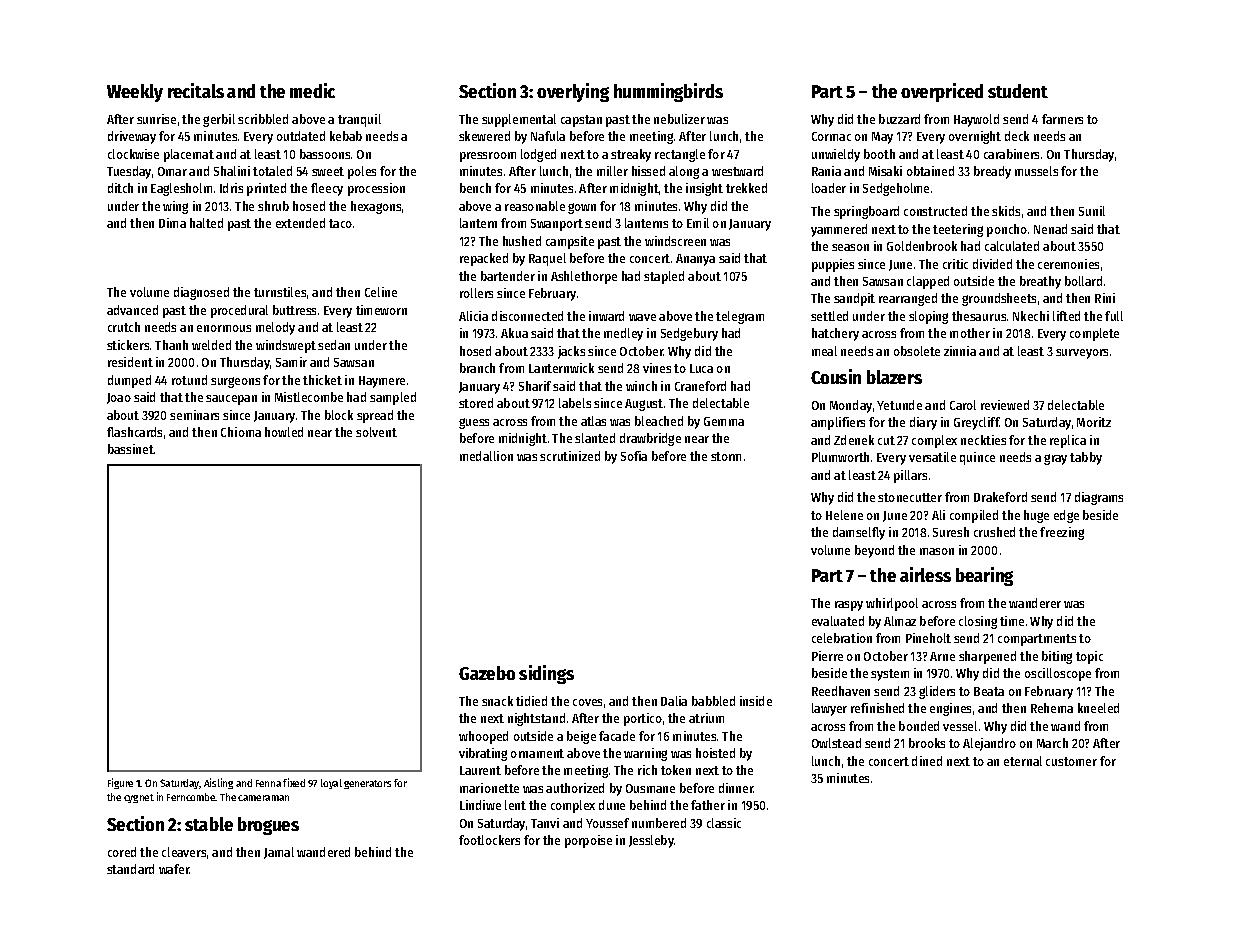 This page has width=1233, height=952. Describe the element at coordinates (740, 317) in the page. I see `telegram` at that location.
